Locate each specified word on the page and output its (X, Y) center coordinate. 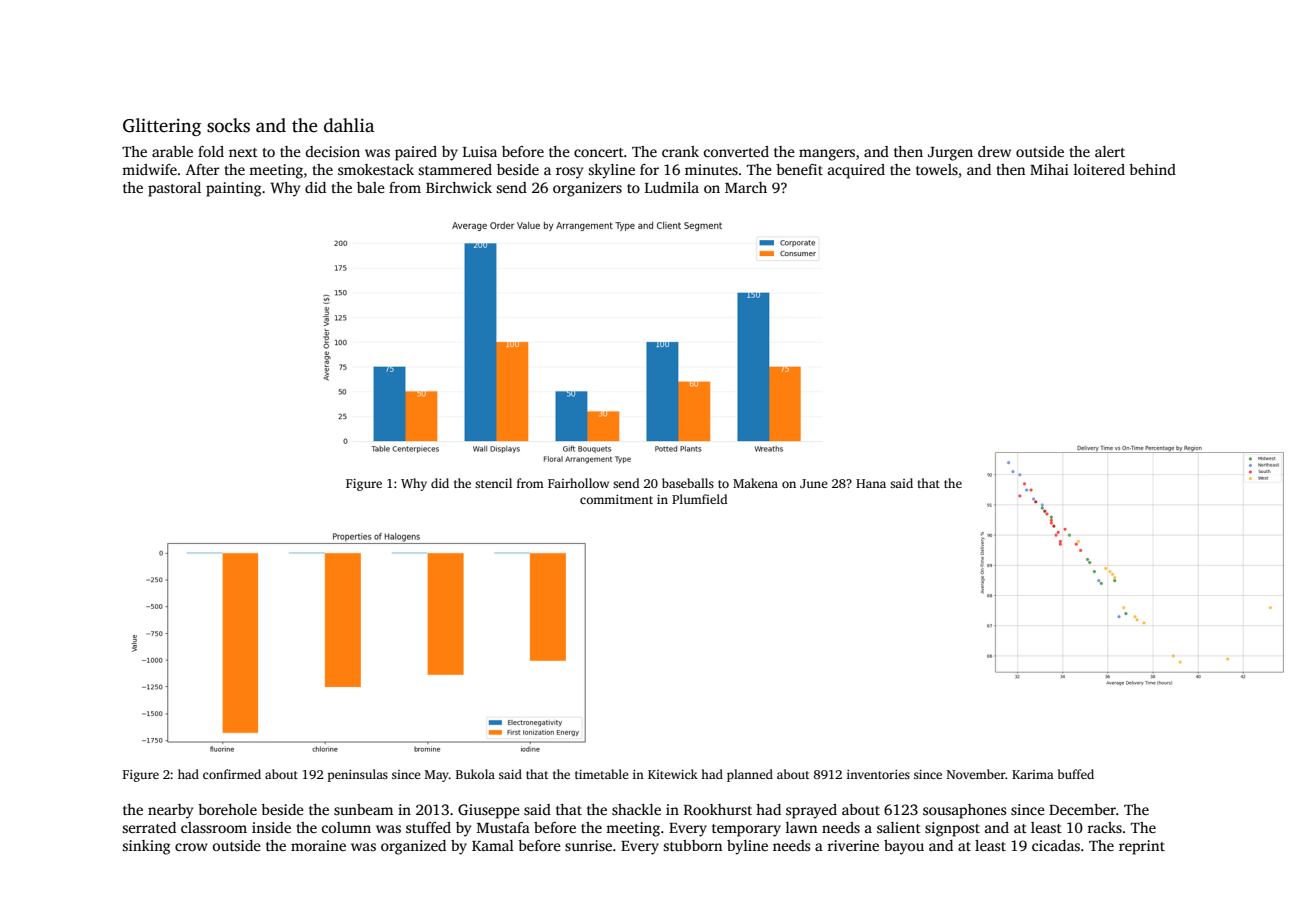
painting (233, 189)
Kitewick (673, 774)
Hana (871, 483)
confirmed (232, 774)
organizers (587, 189)
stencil (493, 483)
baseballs (688, 483)
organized (413, 847)
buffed (1076, 774)
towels (937, 169)
